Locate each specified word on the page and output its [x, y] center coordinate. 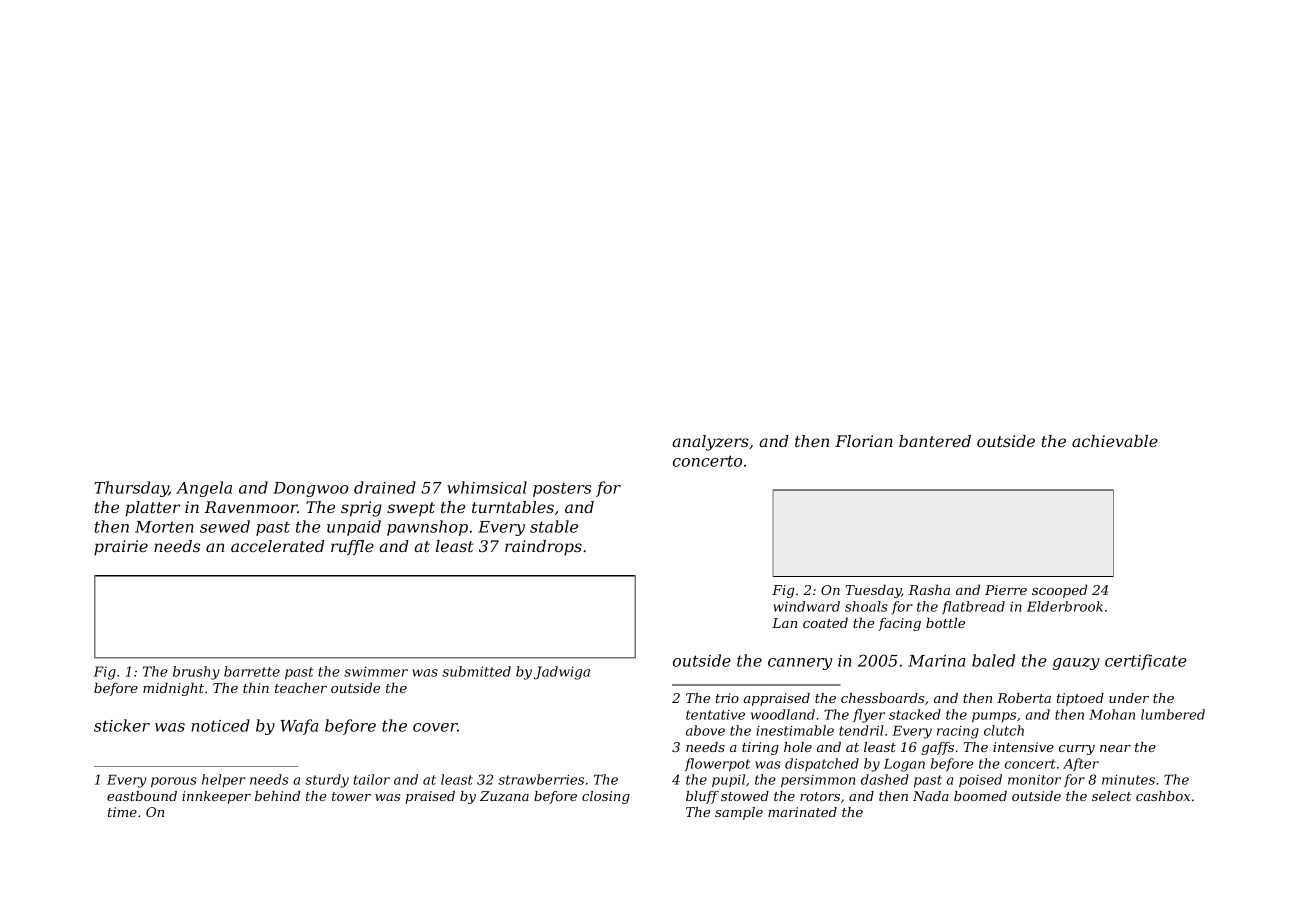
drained [385, 487]
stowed [745, 796]
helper [223, 780]
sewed [225, 526]
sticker [122, 725]
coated [825, 622]
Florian [864, 441]
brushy [196, 673]
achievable [1115, 441]
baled [993, 660]
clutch [1004, 730]
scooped [1059, 591]
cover [435, 727]
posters [562, 489]
